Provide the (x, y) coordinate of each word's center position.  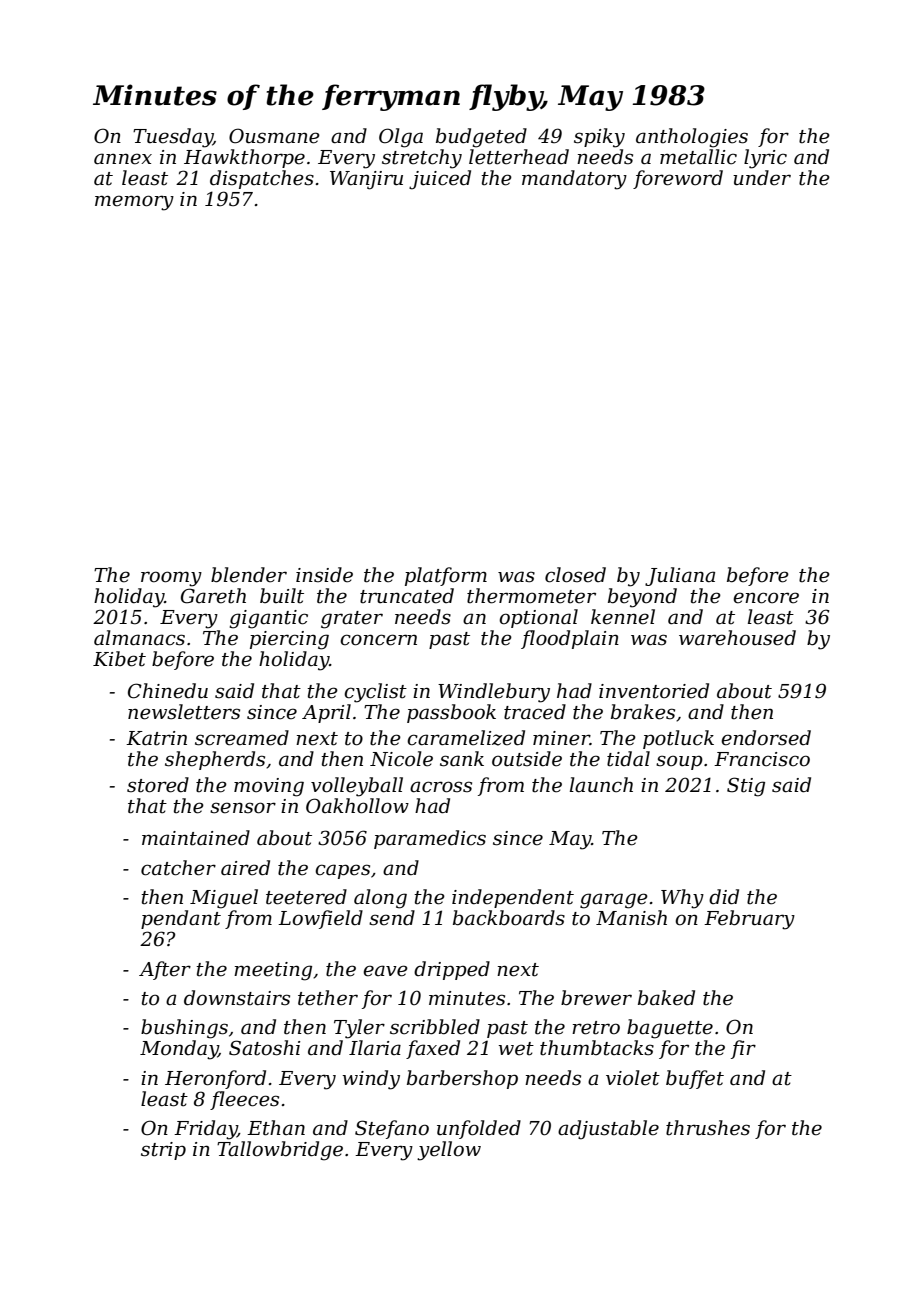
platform (446, 576)
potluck (678, 739)
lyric (765, 159)
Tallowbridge (280, 1151)
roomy (171, 579)
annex (123, 159)
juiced (440, 180)
